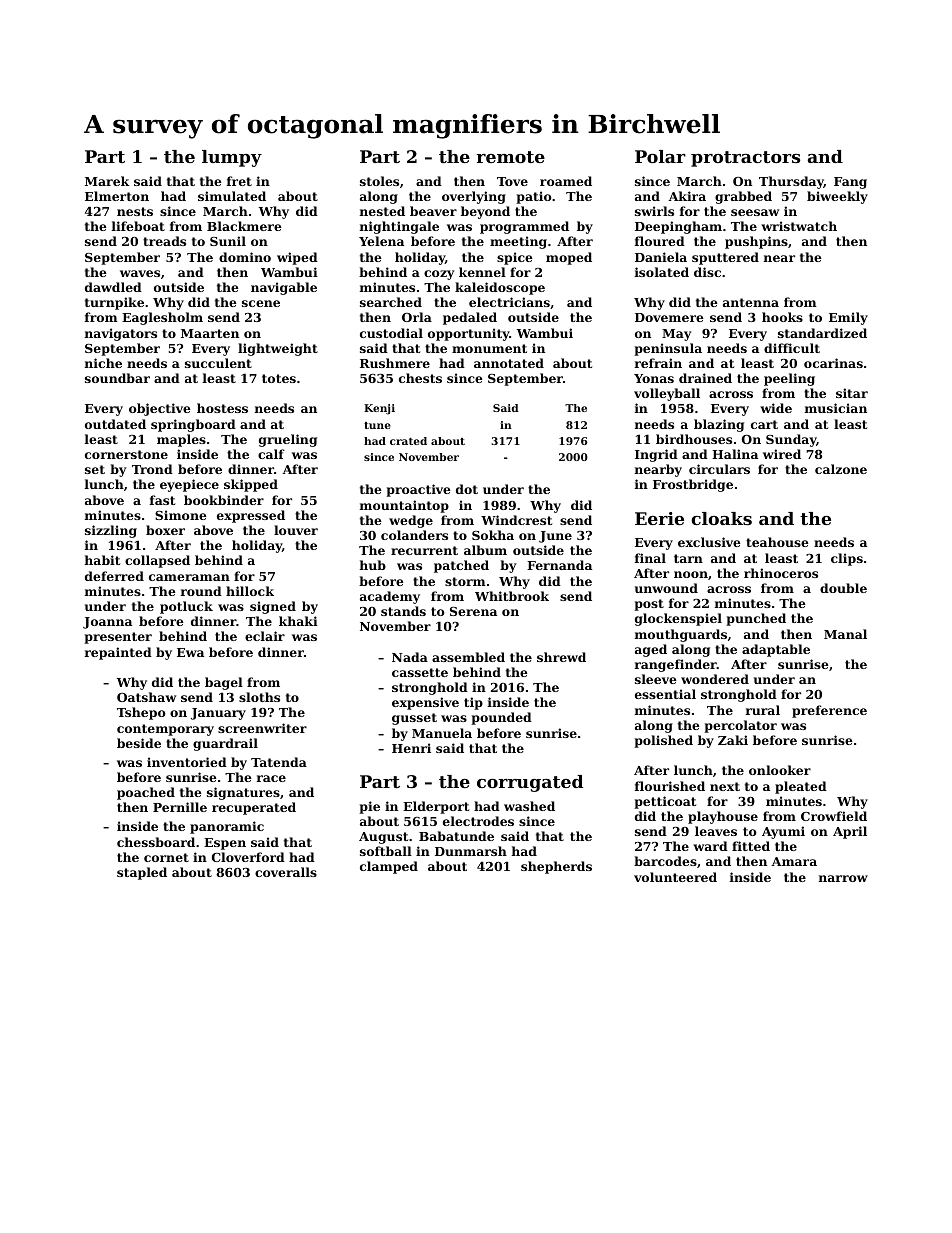  I want to click on custodial, so click(391, 333).
